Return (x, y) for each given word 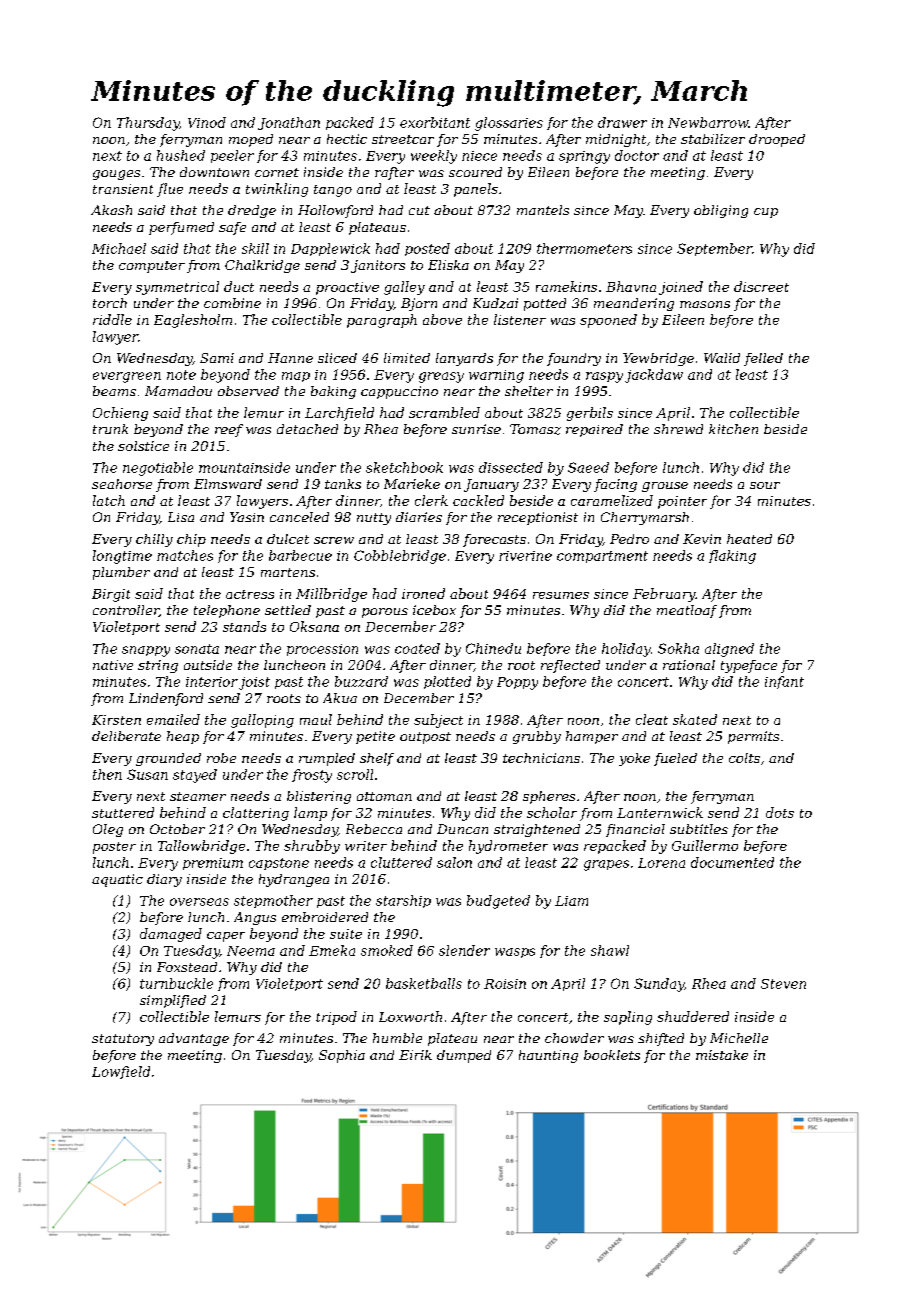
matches (185, 555)
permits (753, 737)
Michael (119, 248)
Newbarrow (708, 122)
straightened (537, 830)
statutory (123, 1040)
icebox (434, 610)
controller (126, 611)
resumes (561, 595)
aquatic (117, 880)
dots (780, 812)
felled (763, 359)
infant (784, 682)
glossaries (509, 124)
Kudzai (495, 303)
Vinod (207, 122)
